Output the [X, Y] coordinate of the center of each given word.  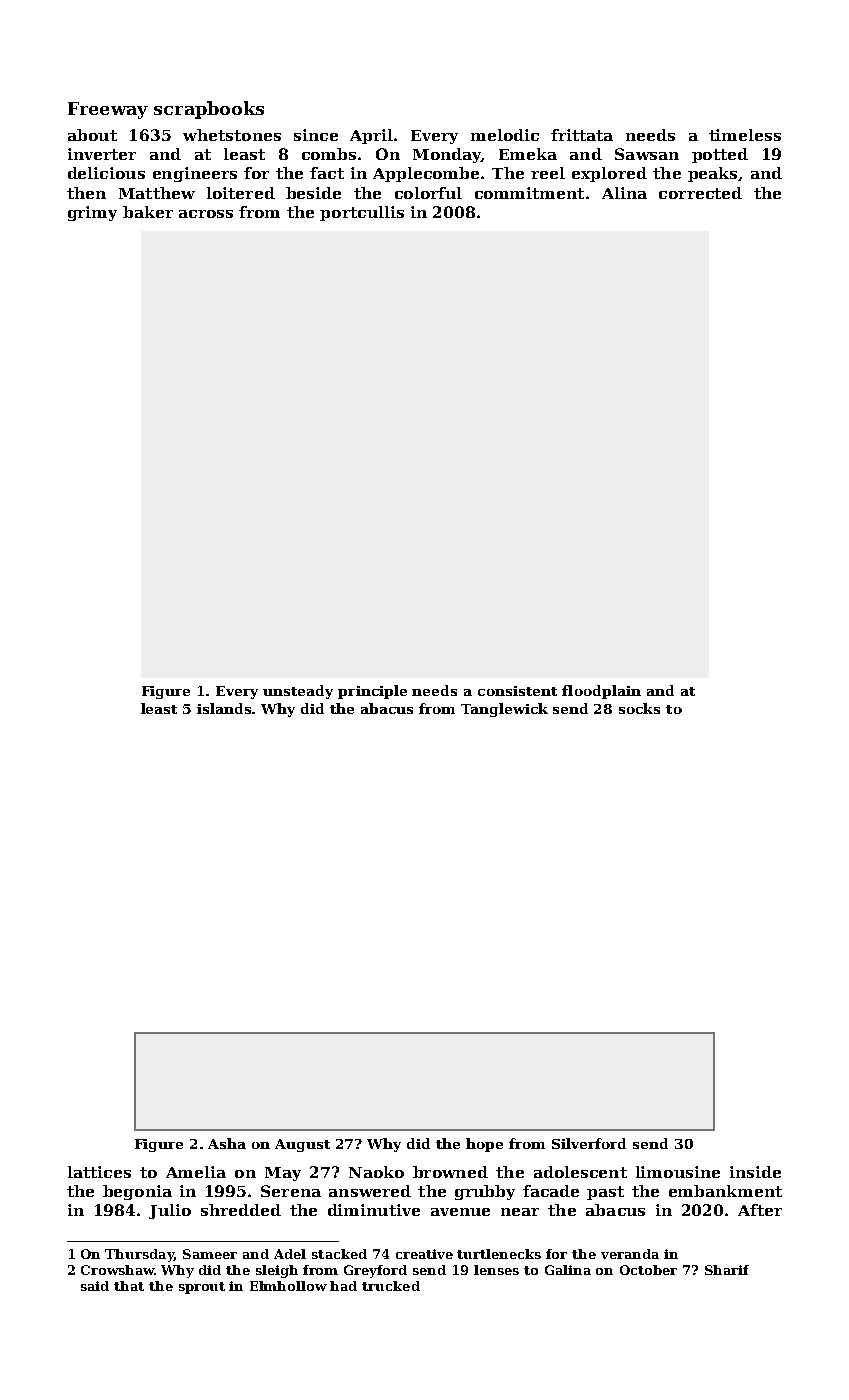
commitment [529, 193]
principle [372, 692]
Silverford [589, 1143]
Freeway [108, 110]
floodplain [601, 692]
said [95, 1286]
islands [225, 708]
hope [484, 1145]
